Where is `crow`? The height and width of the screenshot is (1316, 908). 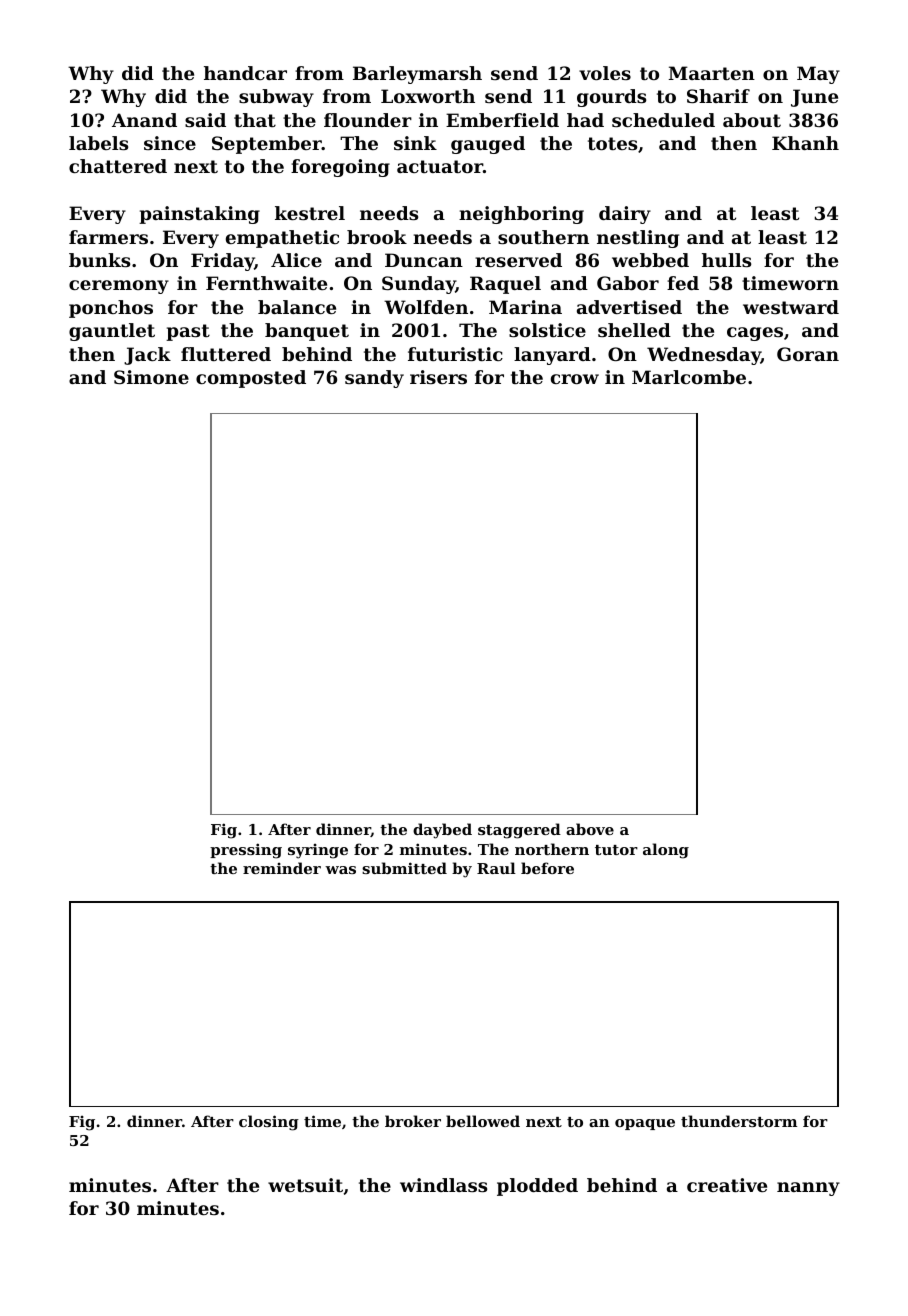
crow is located at coordinates (575, 379).
